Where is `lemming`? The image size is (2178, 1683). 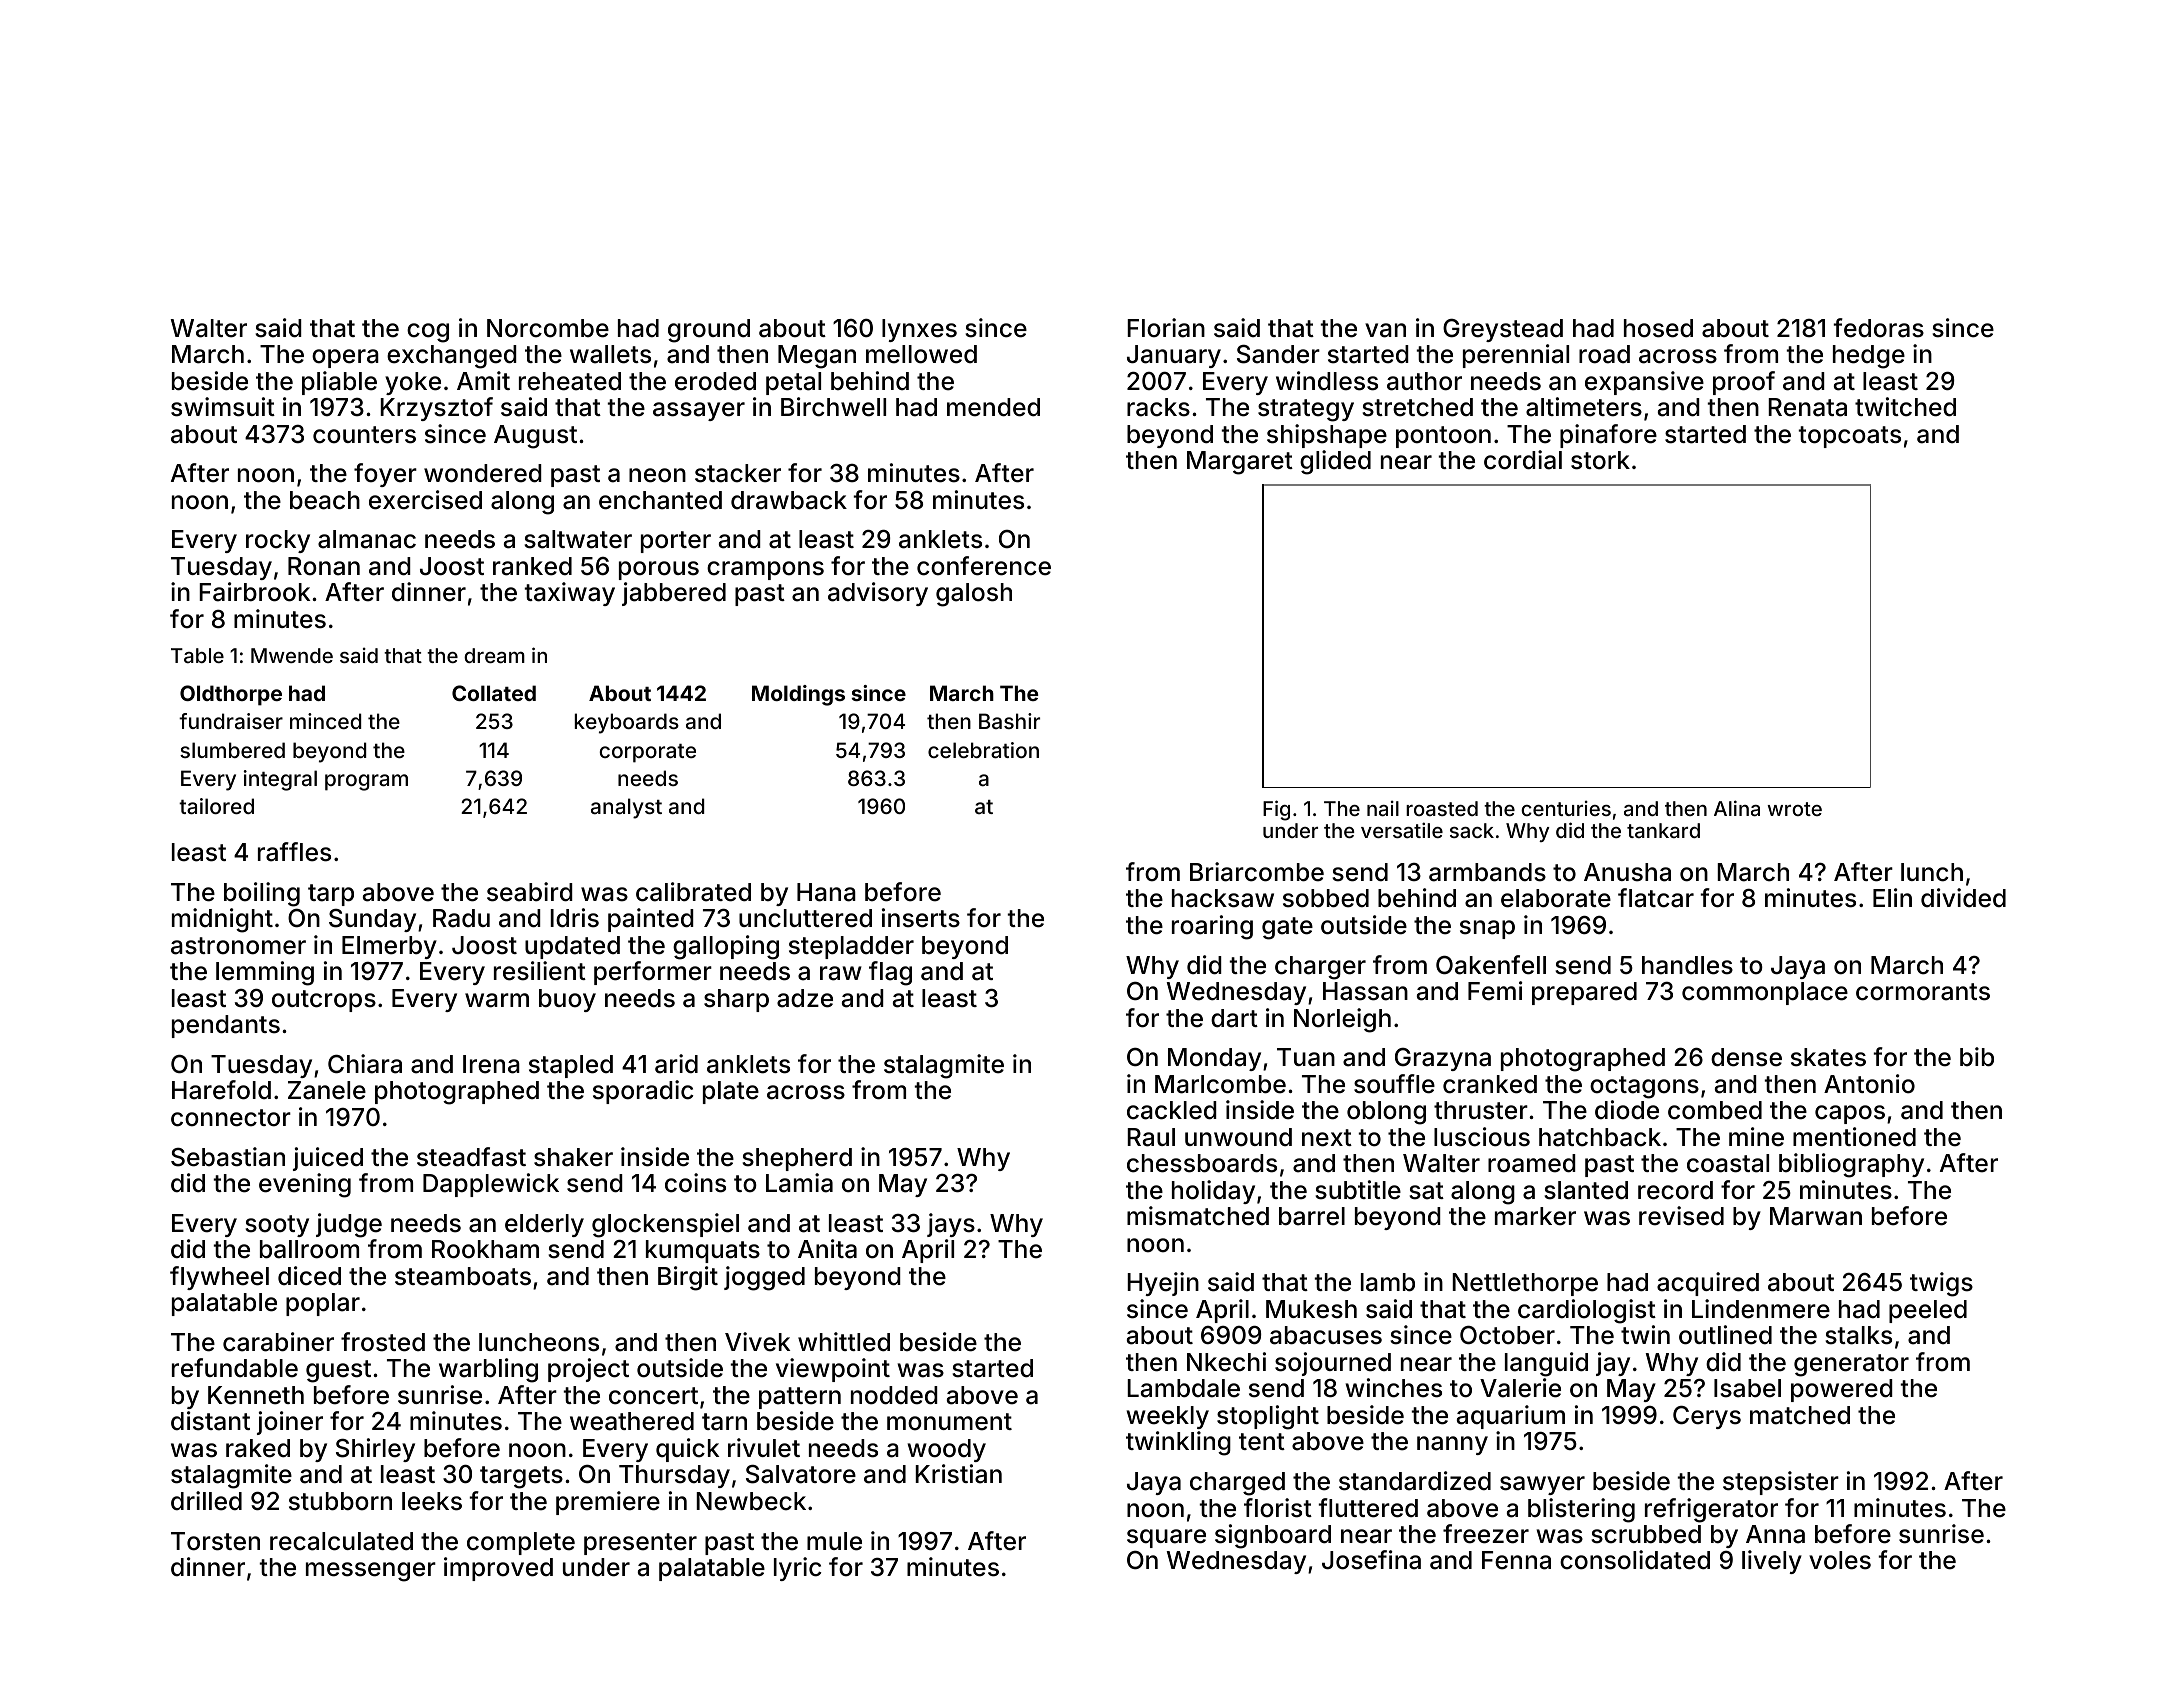 lemming is located at coordinates (265, 973).
